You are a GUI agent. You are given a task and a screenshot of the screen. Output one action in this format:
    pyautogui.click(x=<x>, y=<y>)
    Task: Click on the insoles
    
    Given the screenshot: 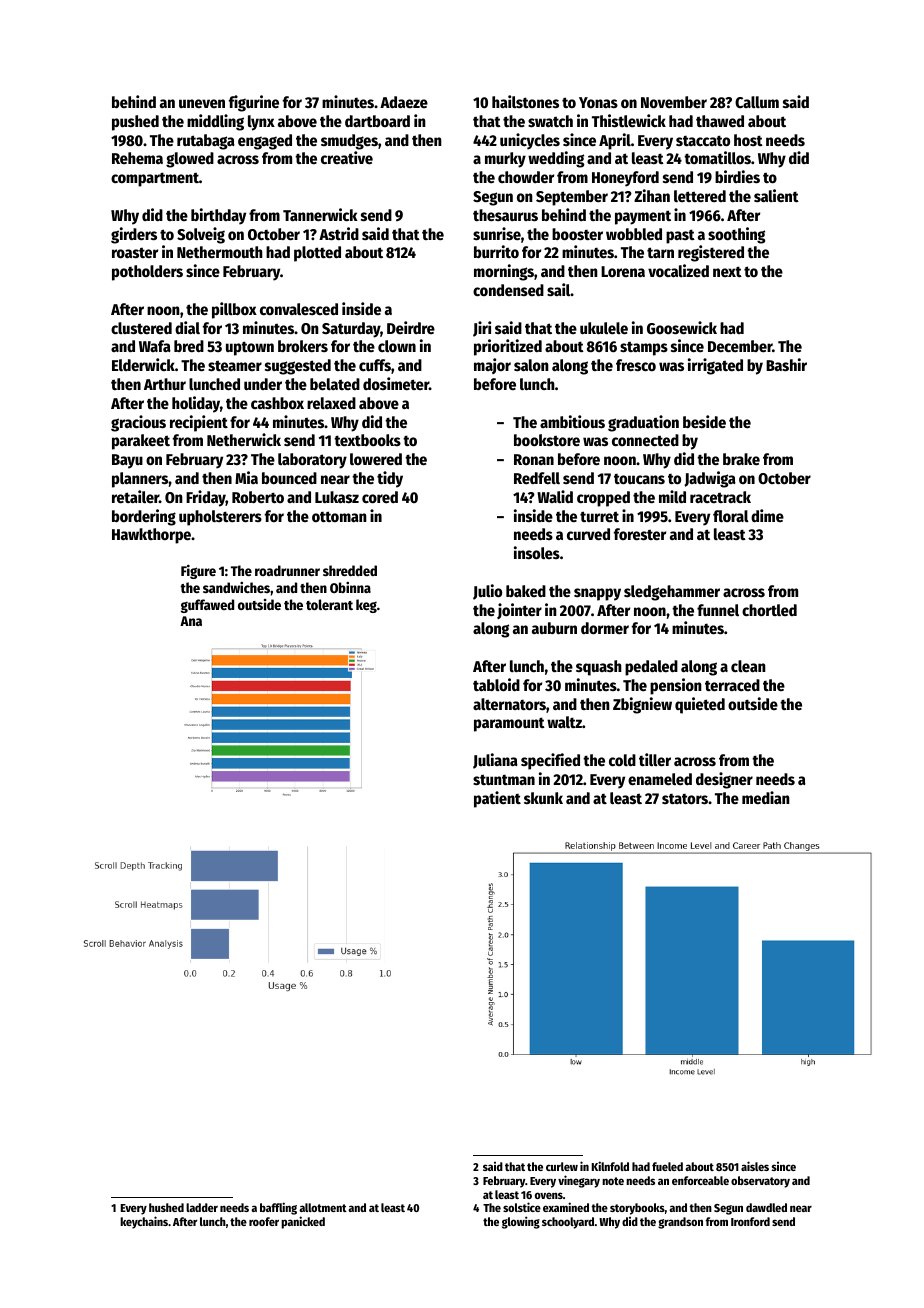 What is the action you would take?
    pyautogui.click(x=537, y=552)
